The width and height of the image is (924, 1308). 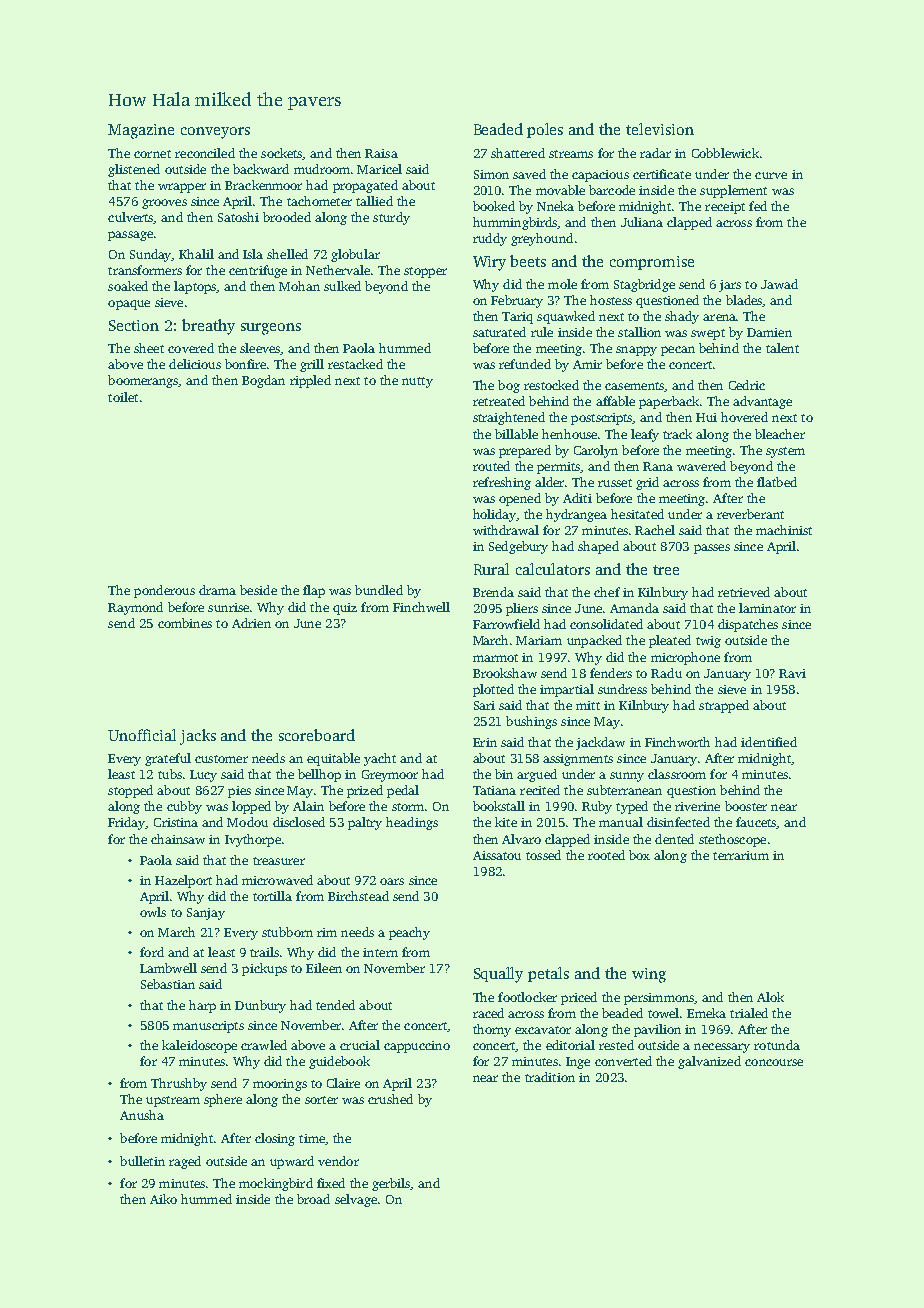 What do you see at coordinates (417, 1047) in the image?
I see `cappuccino` at bounding box center [417, 1047].
